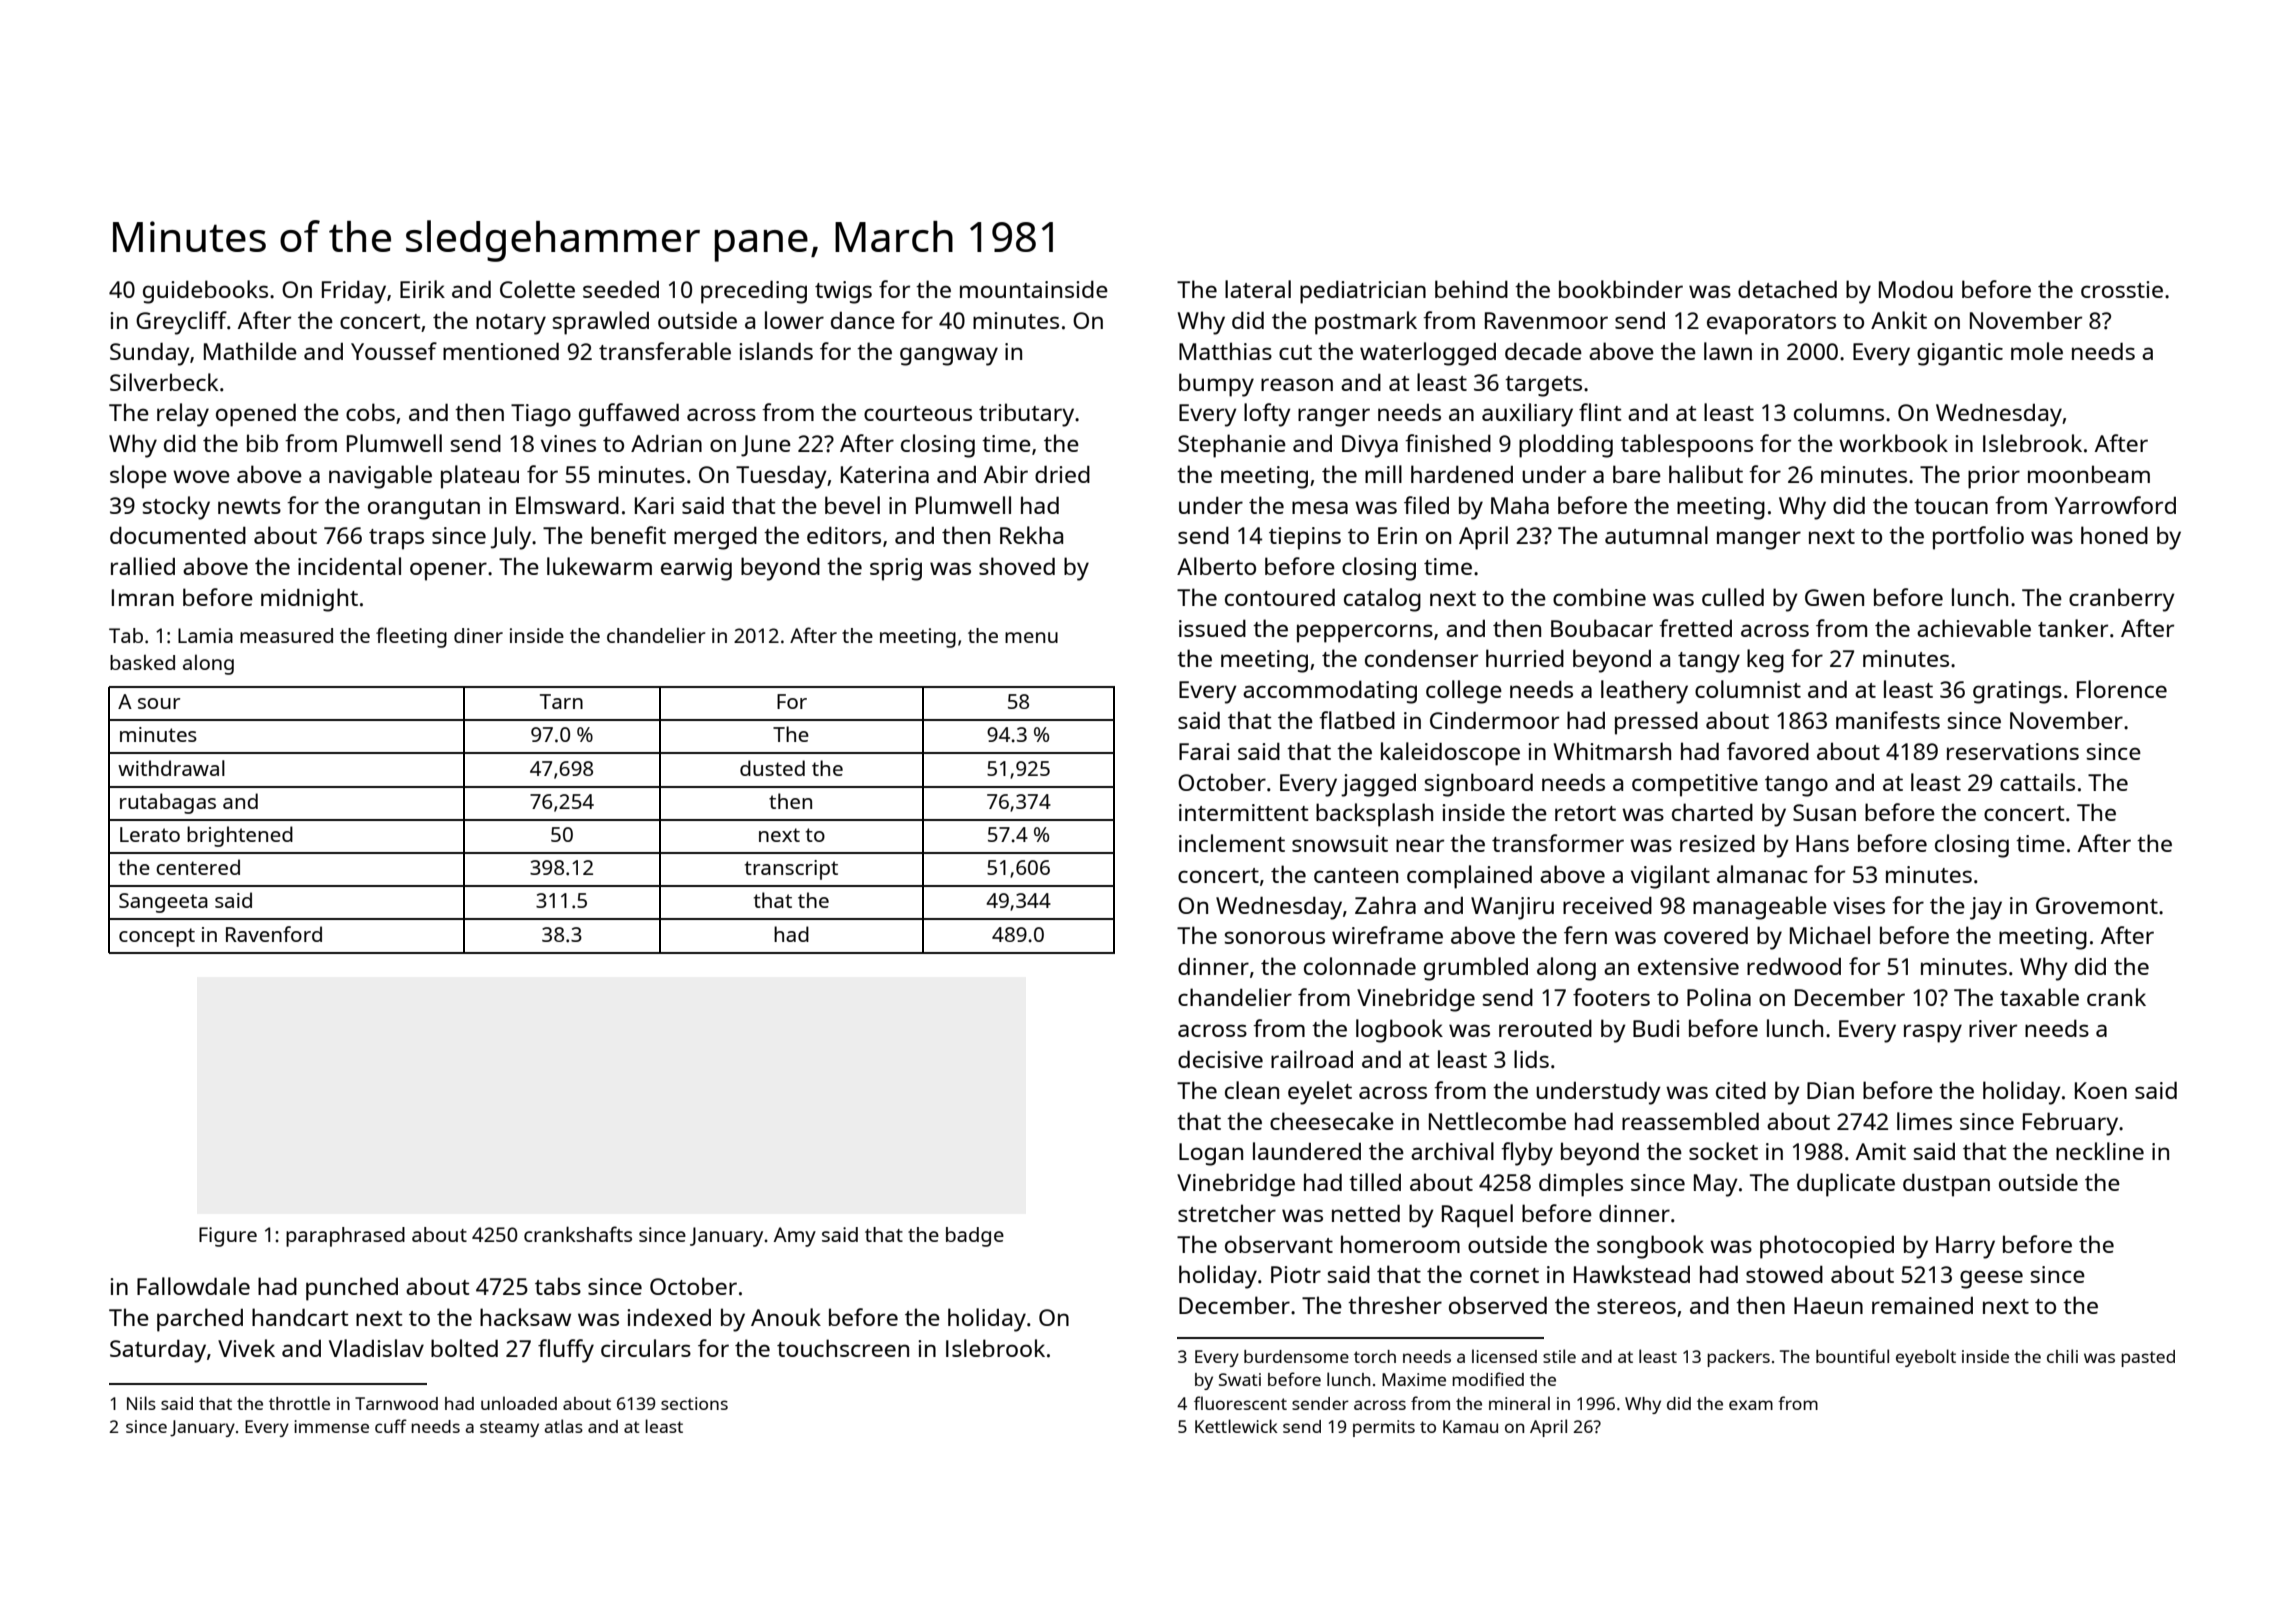 The height and width of the page is (1620, 2292). I want to click on courteous, so click(918, 413).
